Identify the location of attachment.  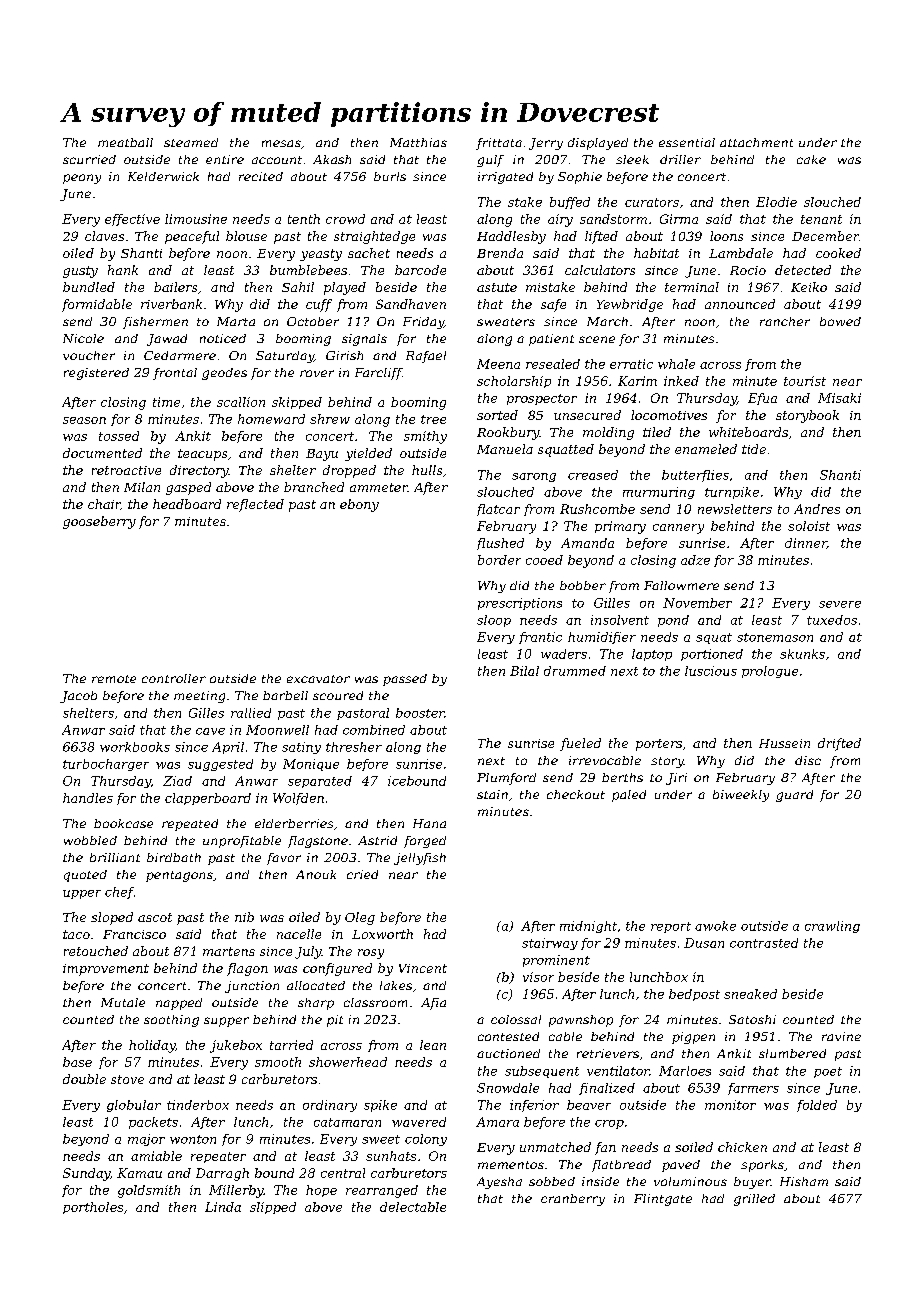
(756, 142).
